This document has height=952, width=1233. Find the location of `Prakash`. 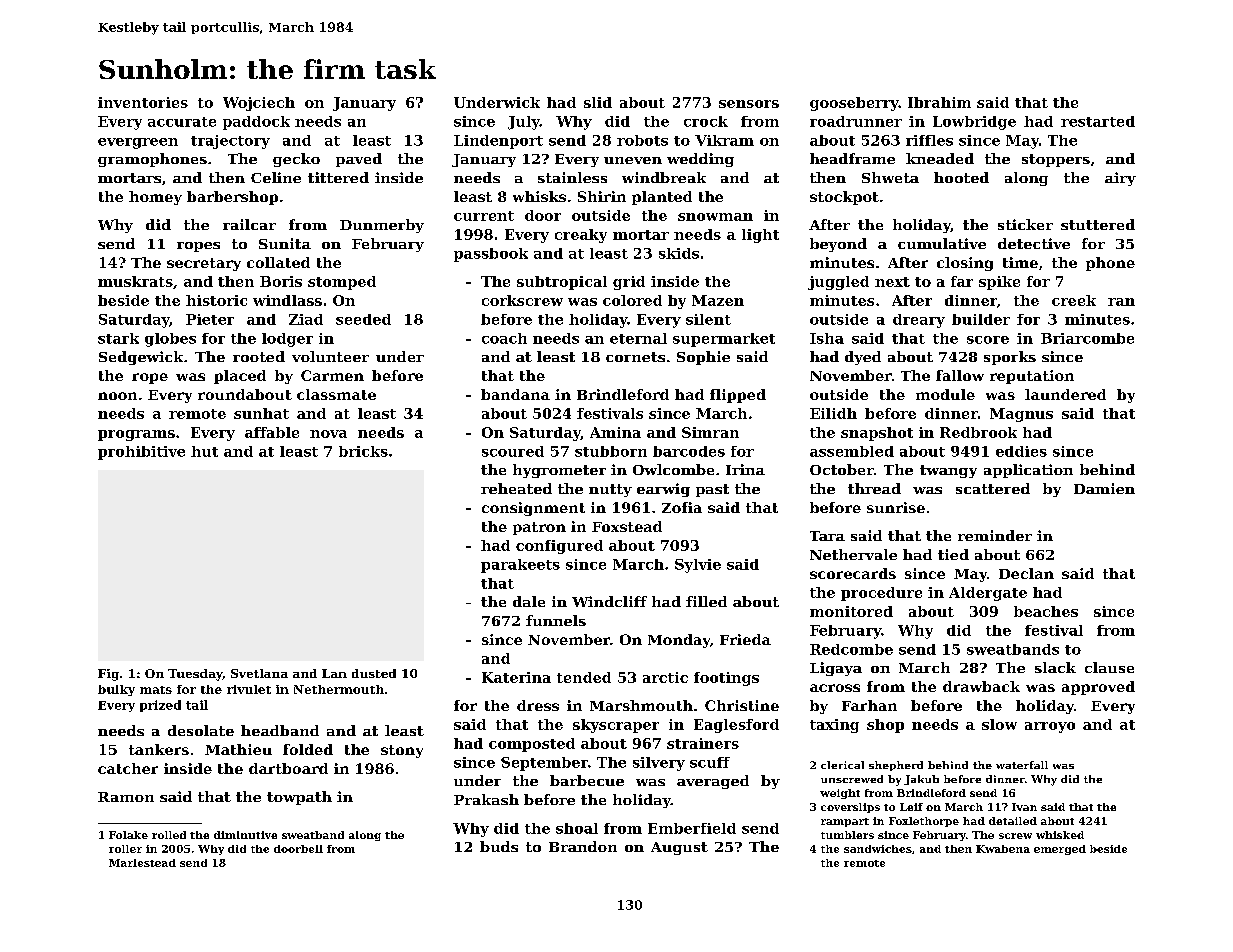

Prakash is located at coordinates (486, 799).
